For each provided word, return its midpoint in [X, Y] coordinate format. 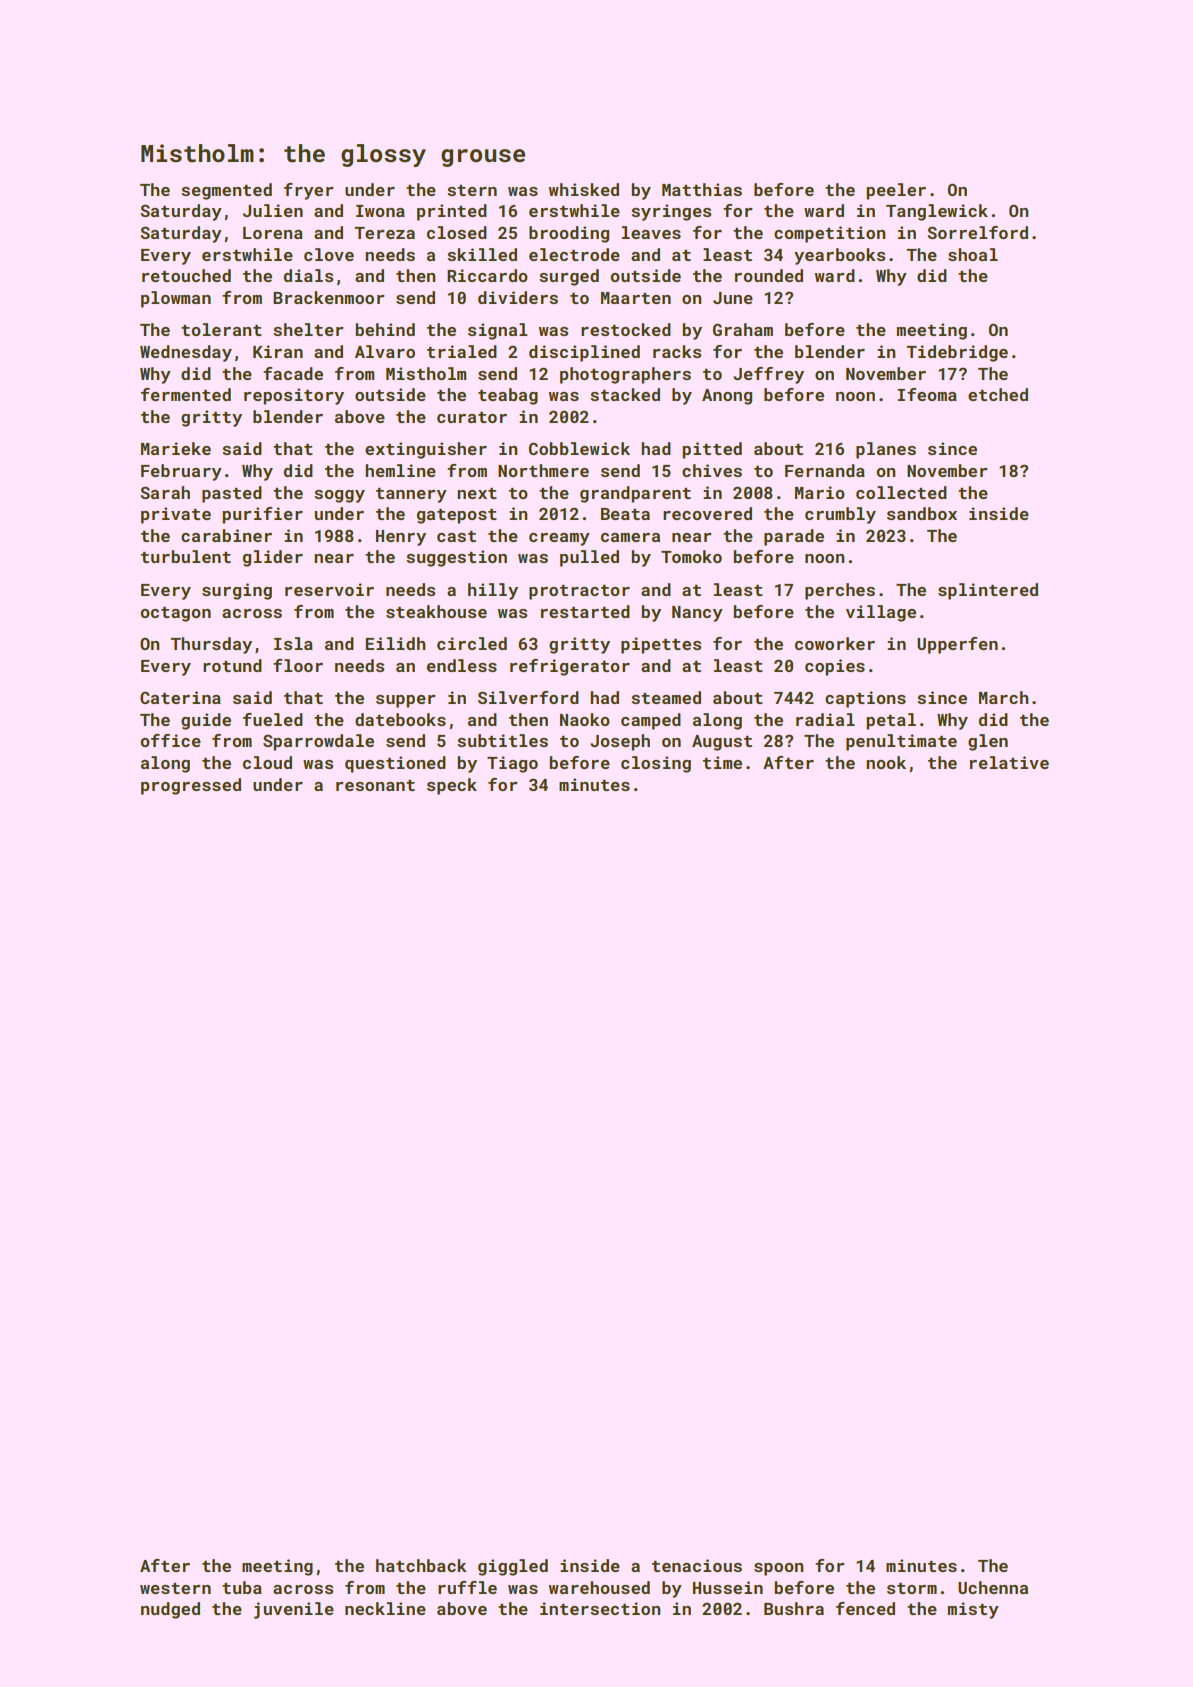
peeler [896, 191]
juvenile [294, 1610]
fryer [309, 191]
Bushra [794, 1608]
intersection [600, 1608]
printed [452, 212]
